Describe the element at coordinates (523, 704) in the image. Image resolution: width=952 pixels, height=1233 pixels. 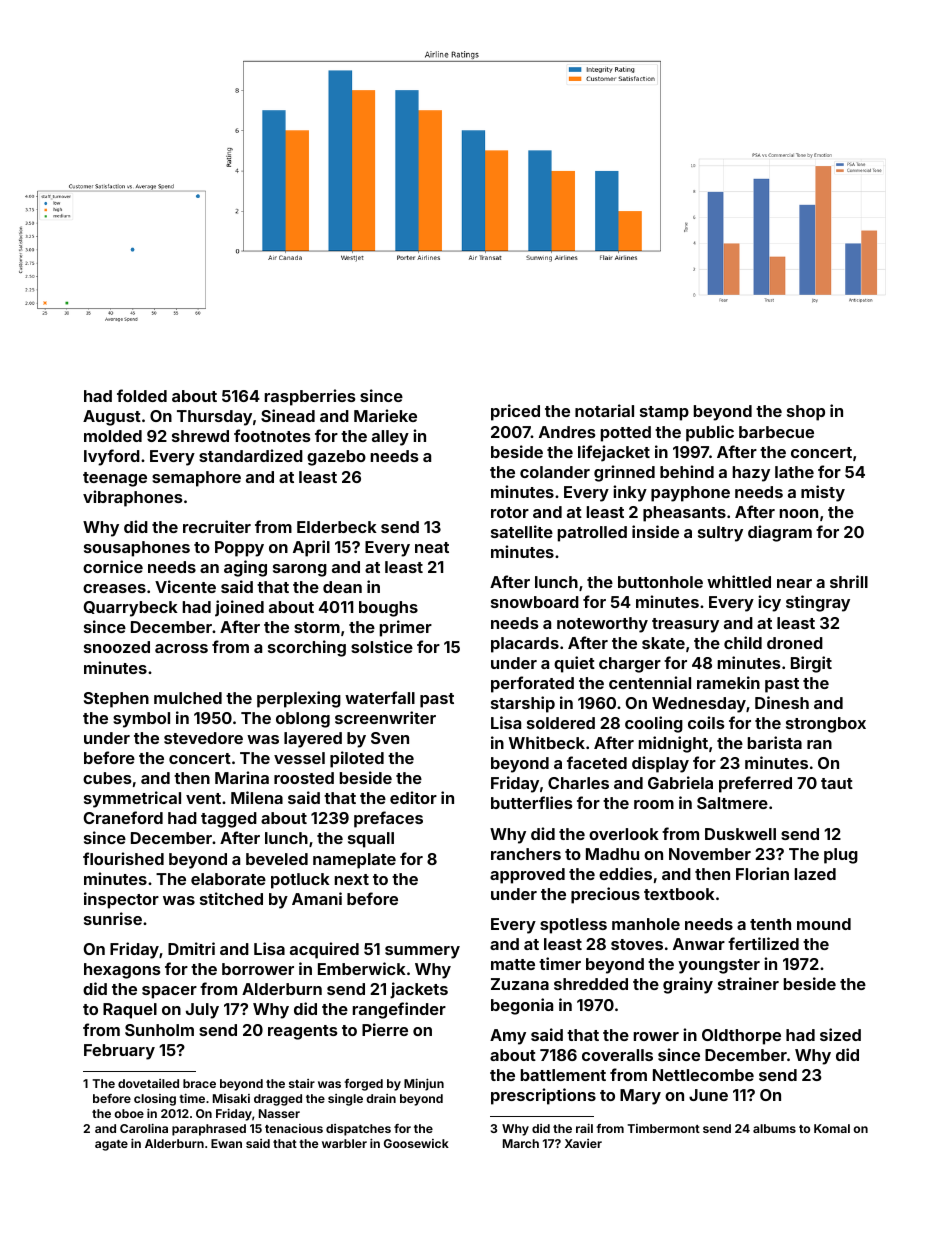
I see `starship` at that location.
